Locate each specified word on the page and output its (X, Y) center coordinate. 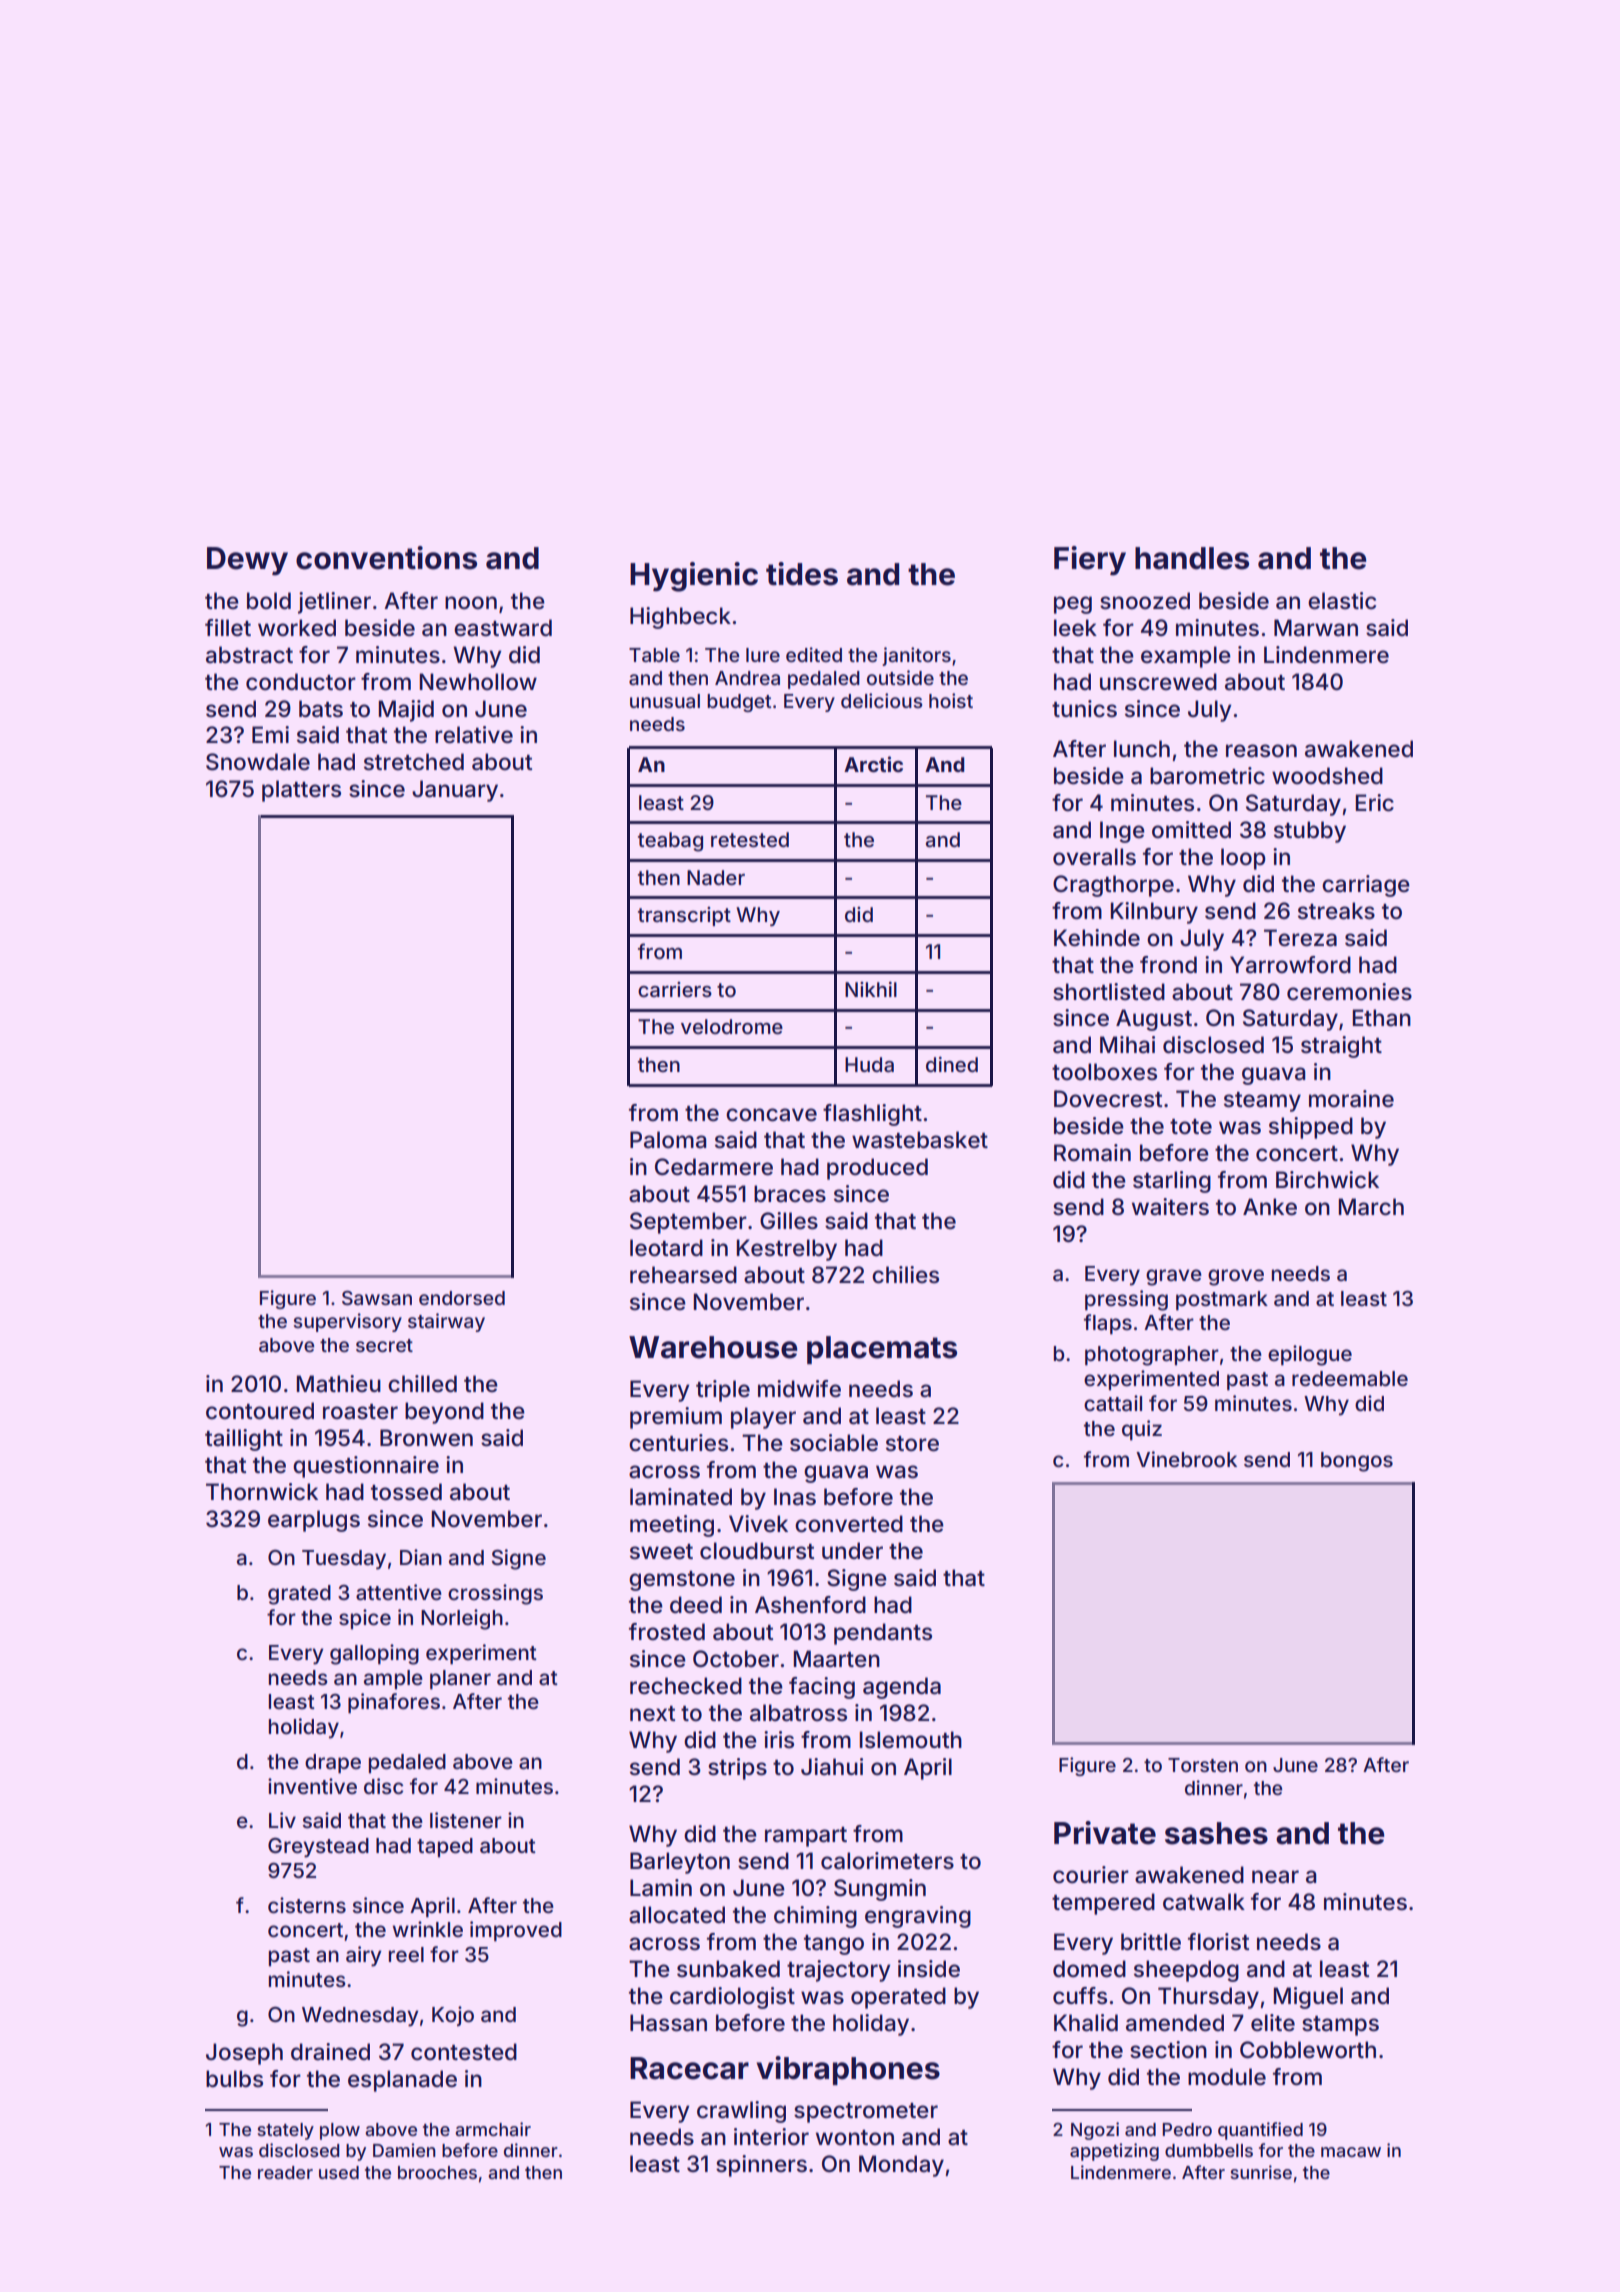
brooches (437, 2172)
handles (1192, 558)
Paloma (668, 1140)
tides (802, 574)
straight (1341, 1047)
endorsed (462, 1298)
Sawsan (377, 1298)
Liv (282, 1820)
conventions (386, 558)
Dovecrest (1108, 1099)
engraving (918, 1917)
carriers (675, 989)
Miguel (1308, 1998)
